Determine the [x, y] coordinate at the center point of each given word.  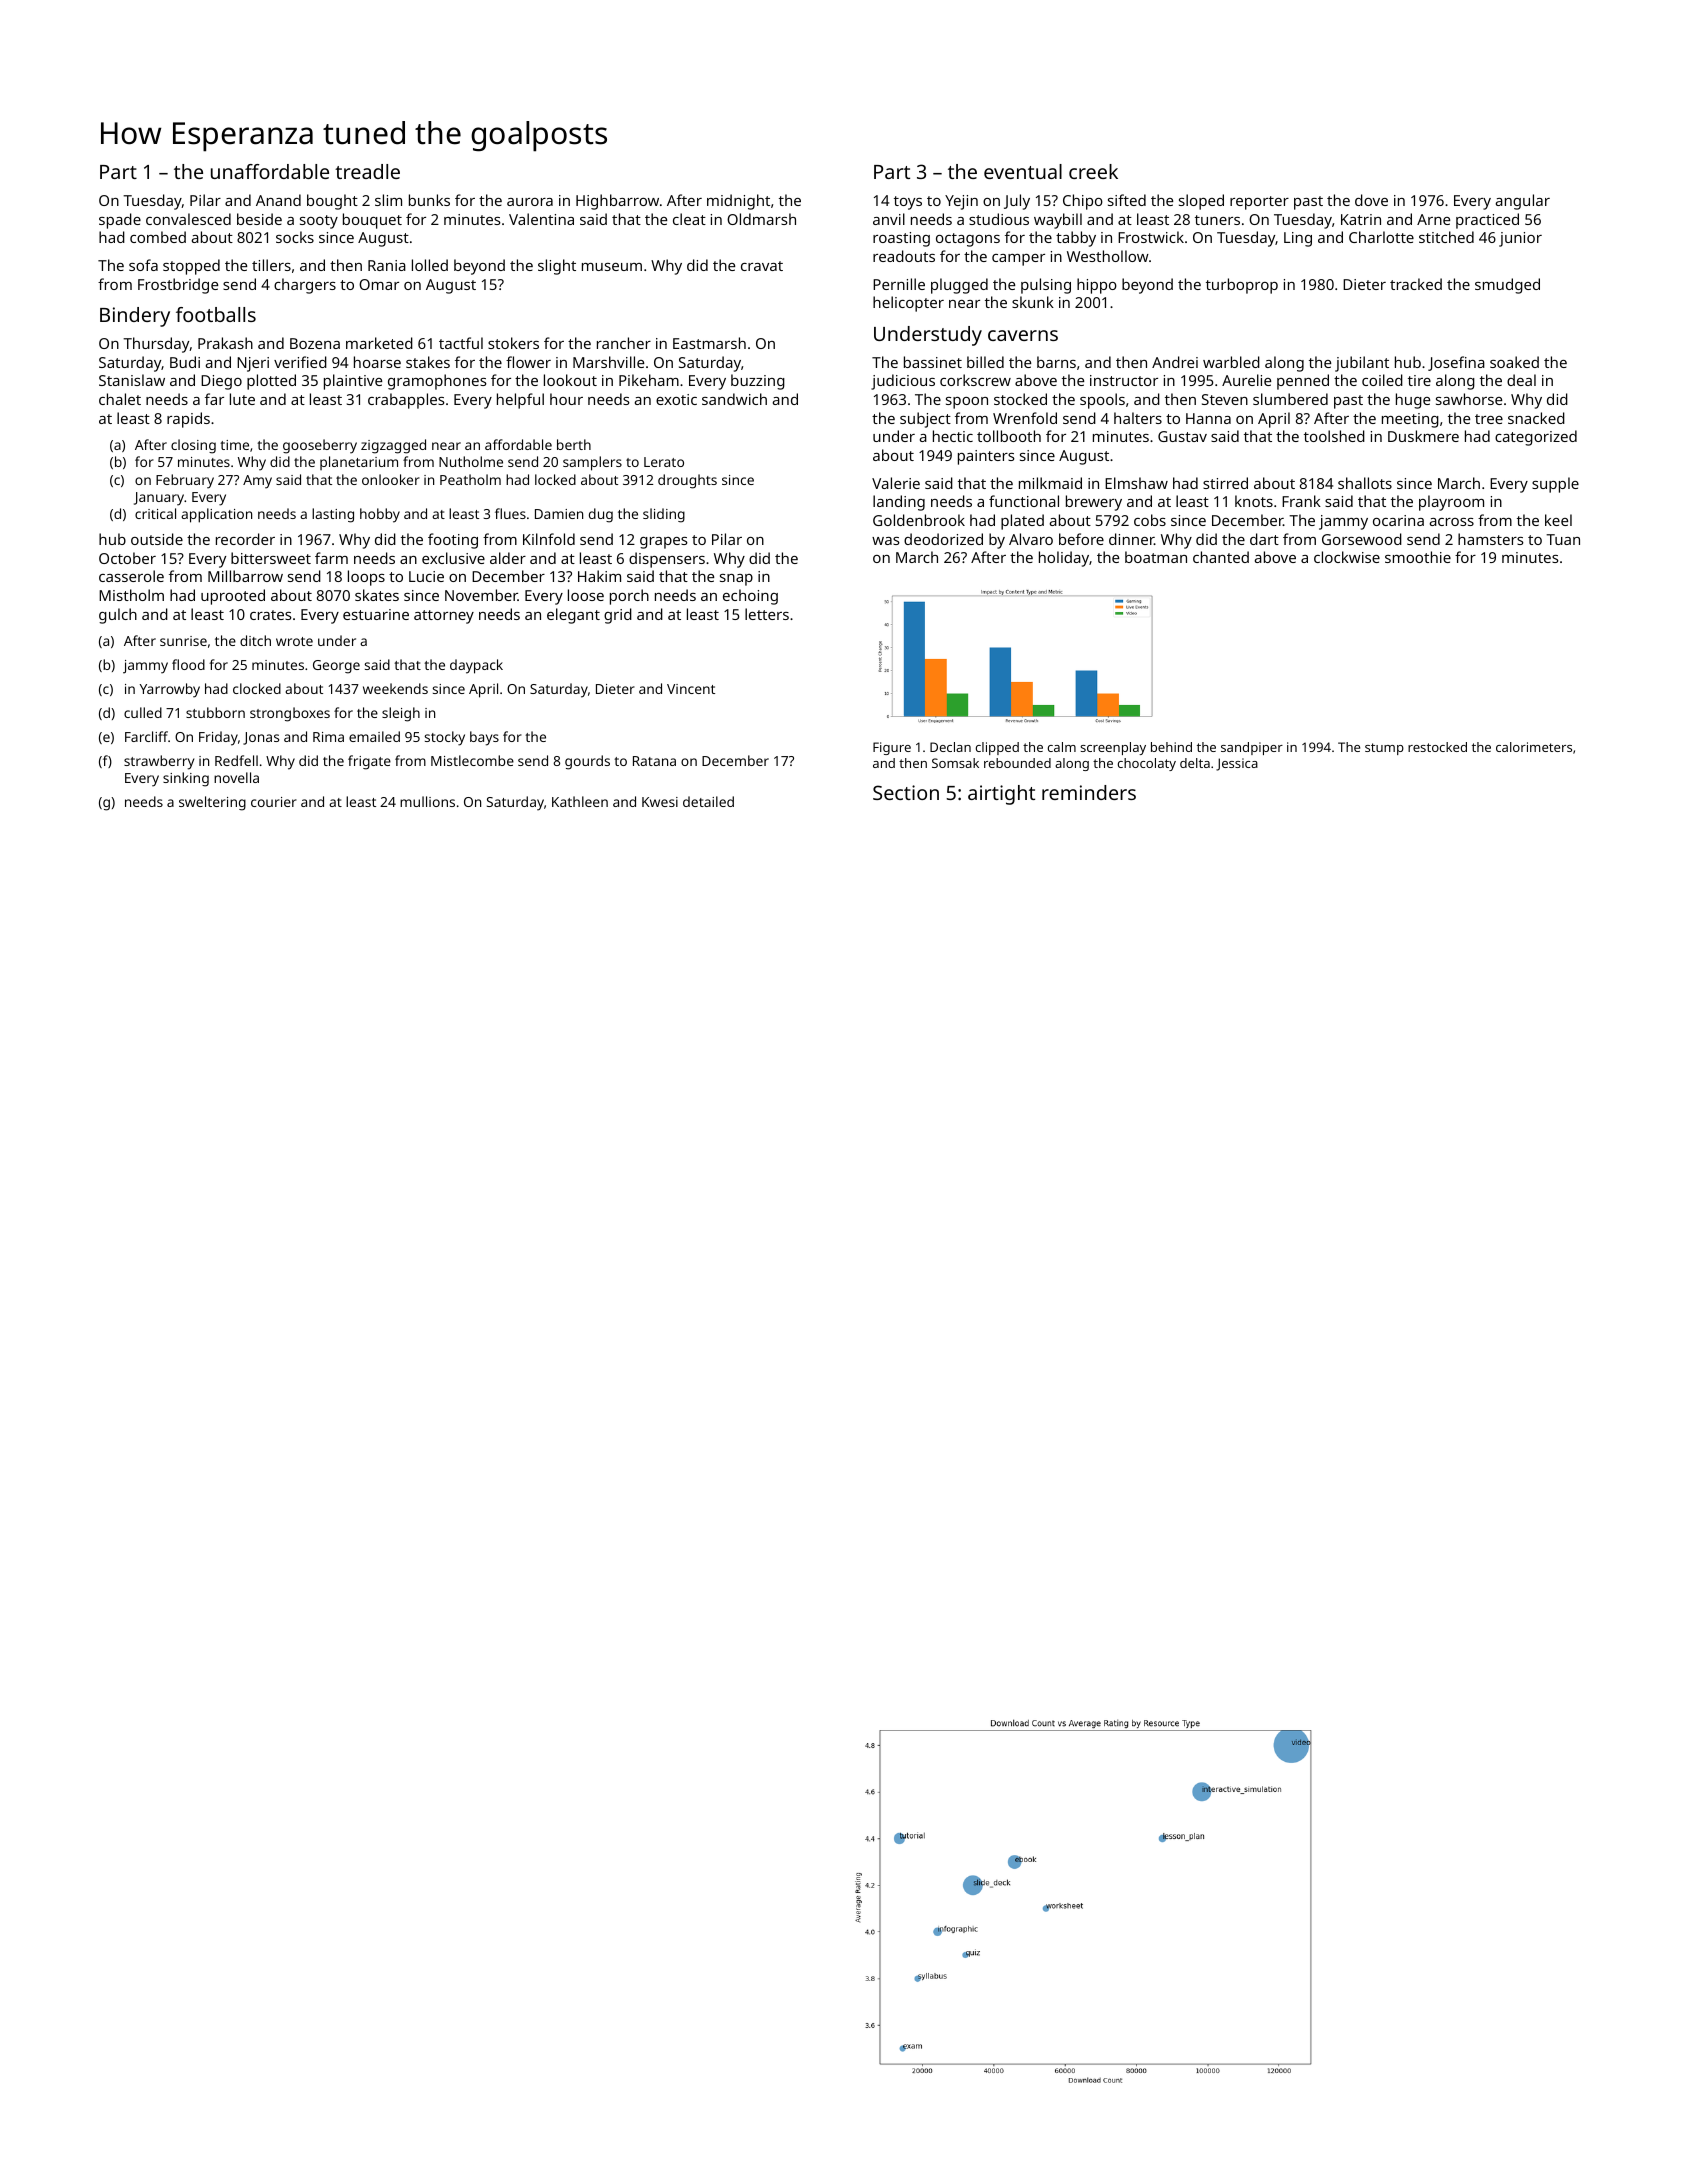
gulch [118, 616]
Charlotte [1381, 237]
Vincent [691, 689]
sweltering [212, 803]
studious [999, 219]
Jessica [1237, 764]
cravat [762, 266]
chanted [1221, 557]
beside [259, 219]
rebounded [1017, 763]
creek [1093, 171]
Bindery [135, 317]
